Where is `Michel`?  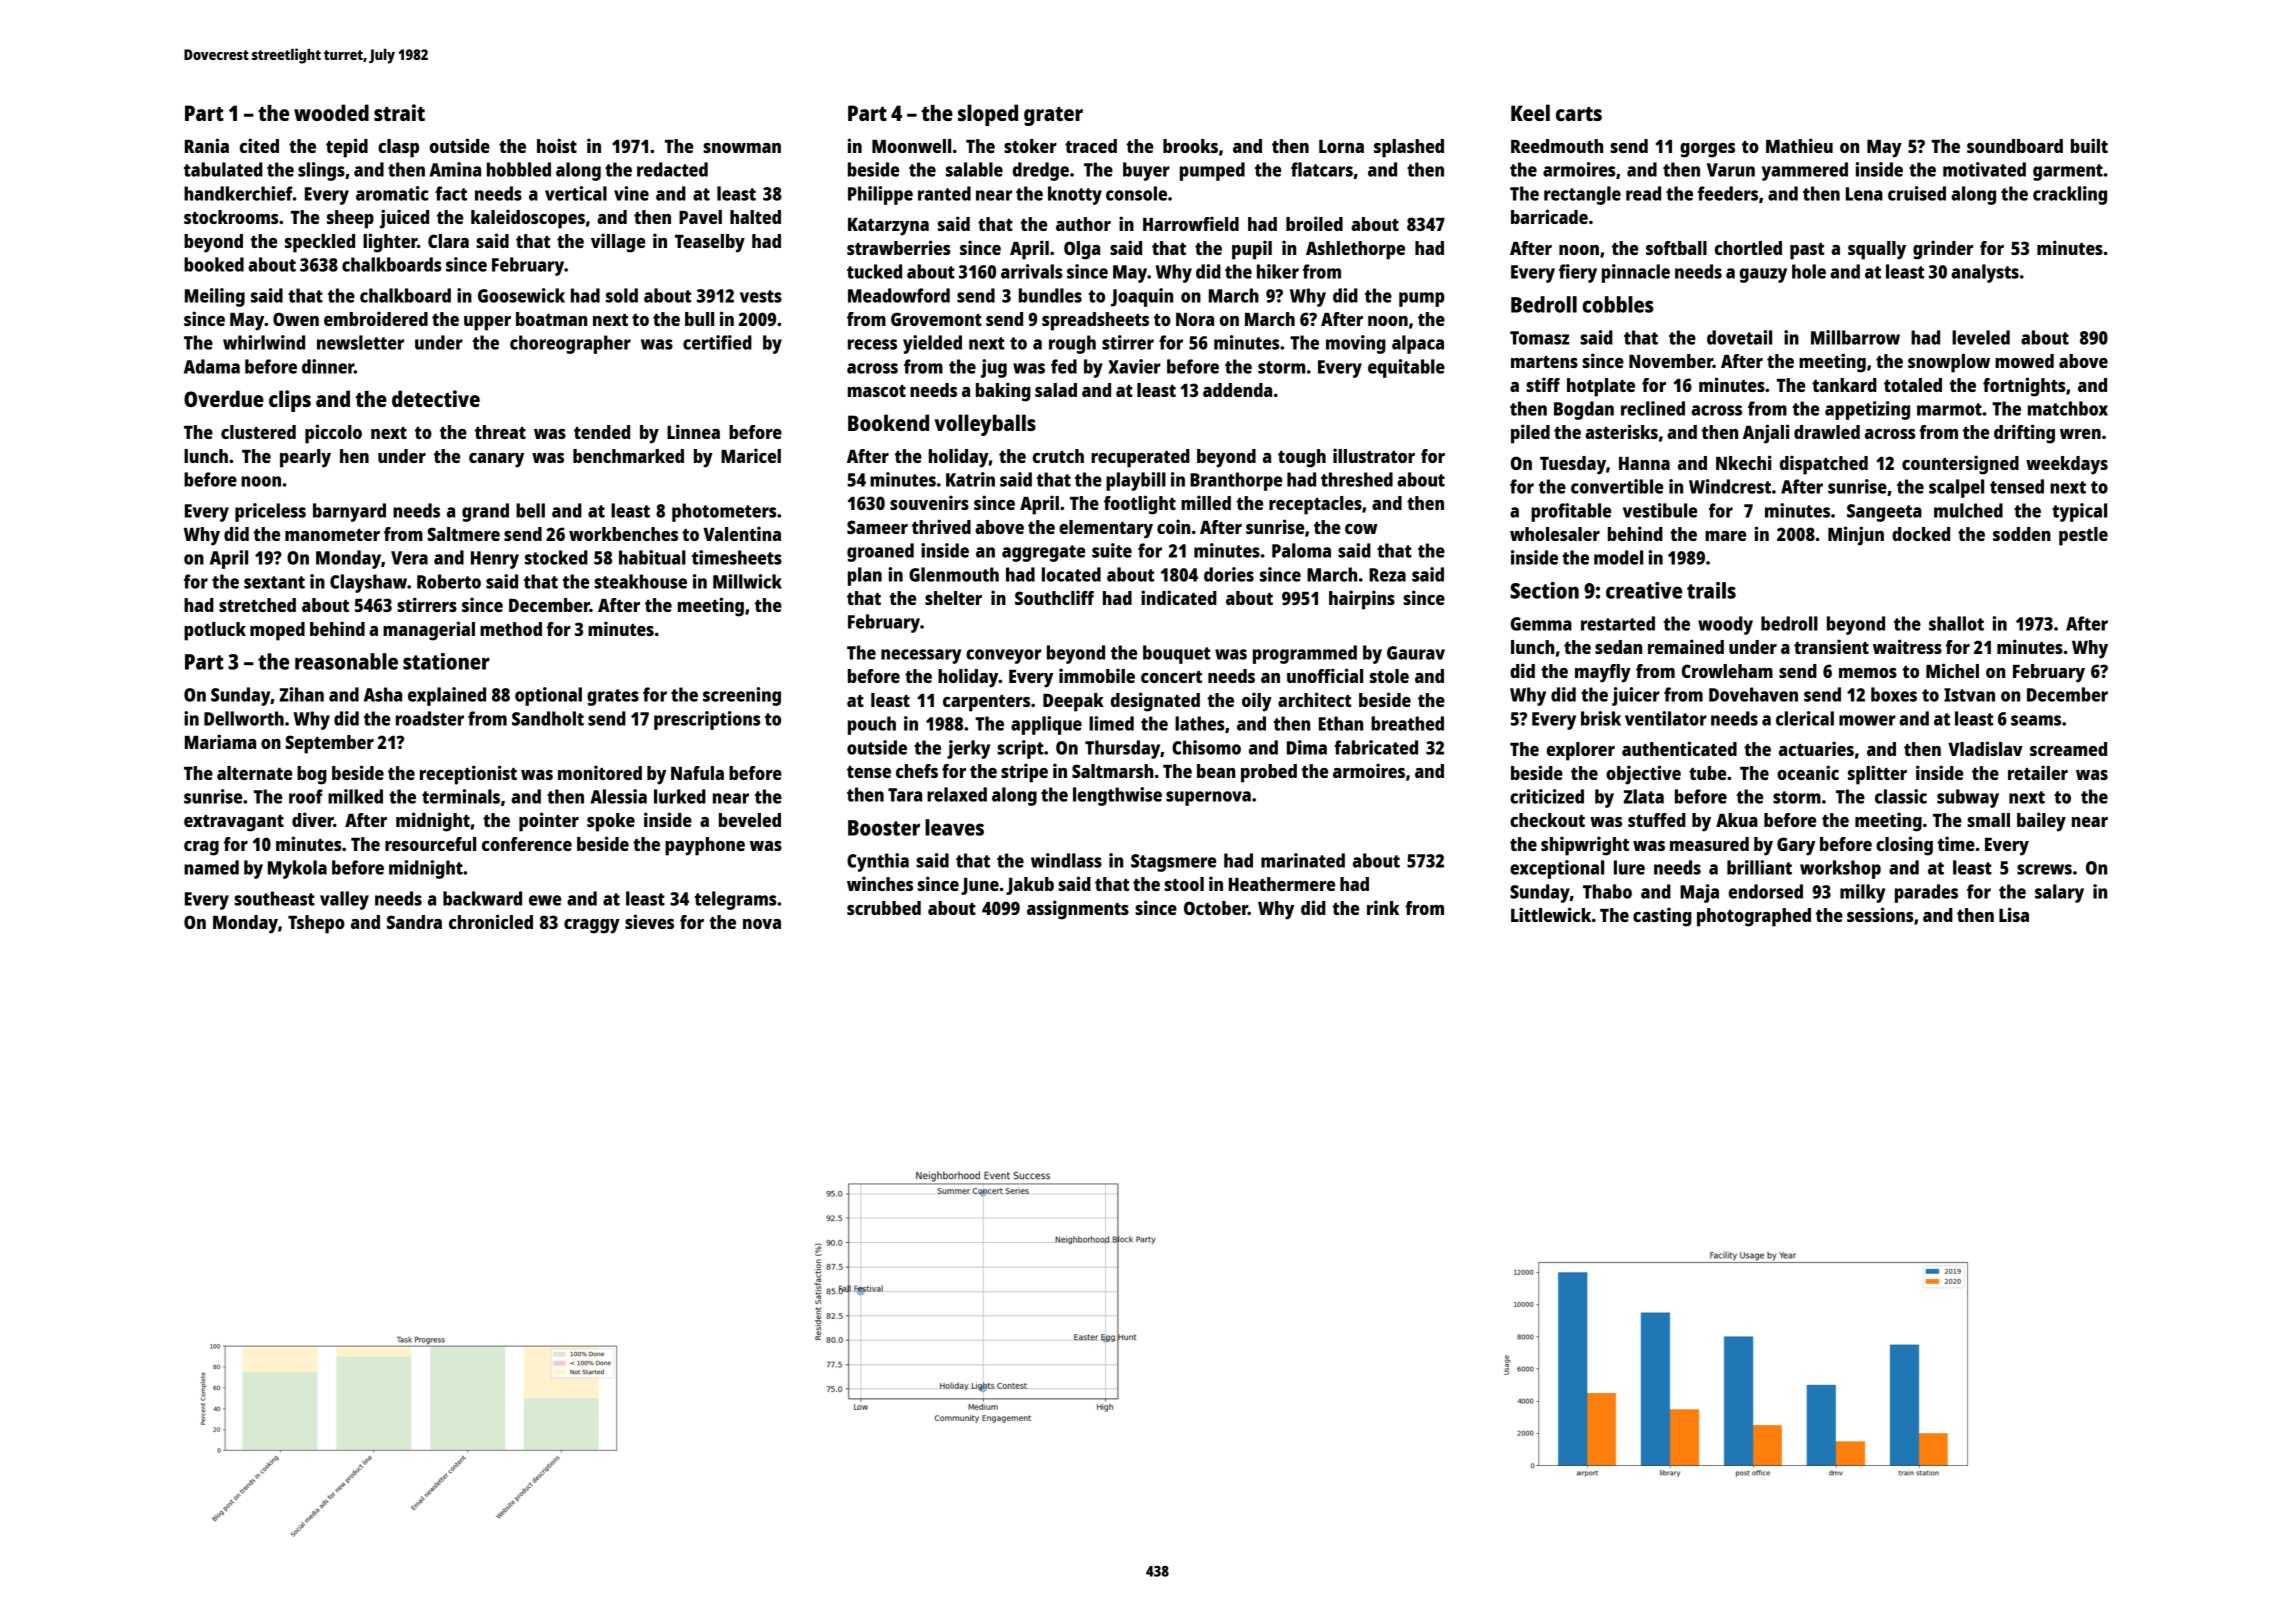
Michel is located at coordinates (1952, 670).
